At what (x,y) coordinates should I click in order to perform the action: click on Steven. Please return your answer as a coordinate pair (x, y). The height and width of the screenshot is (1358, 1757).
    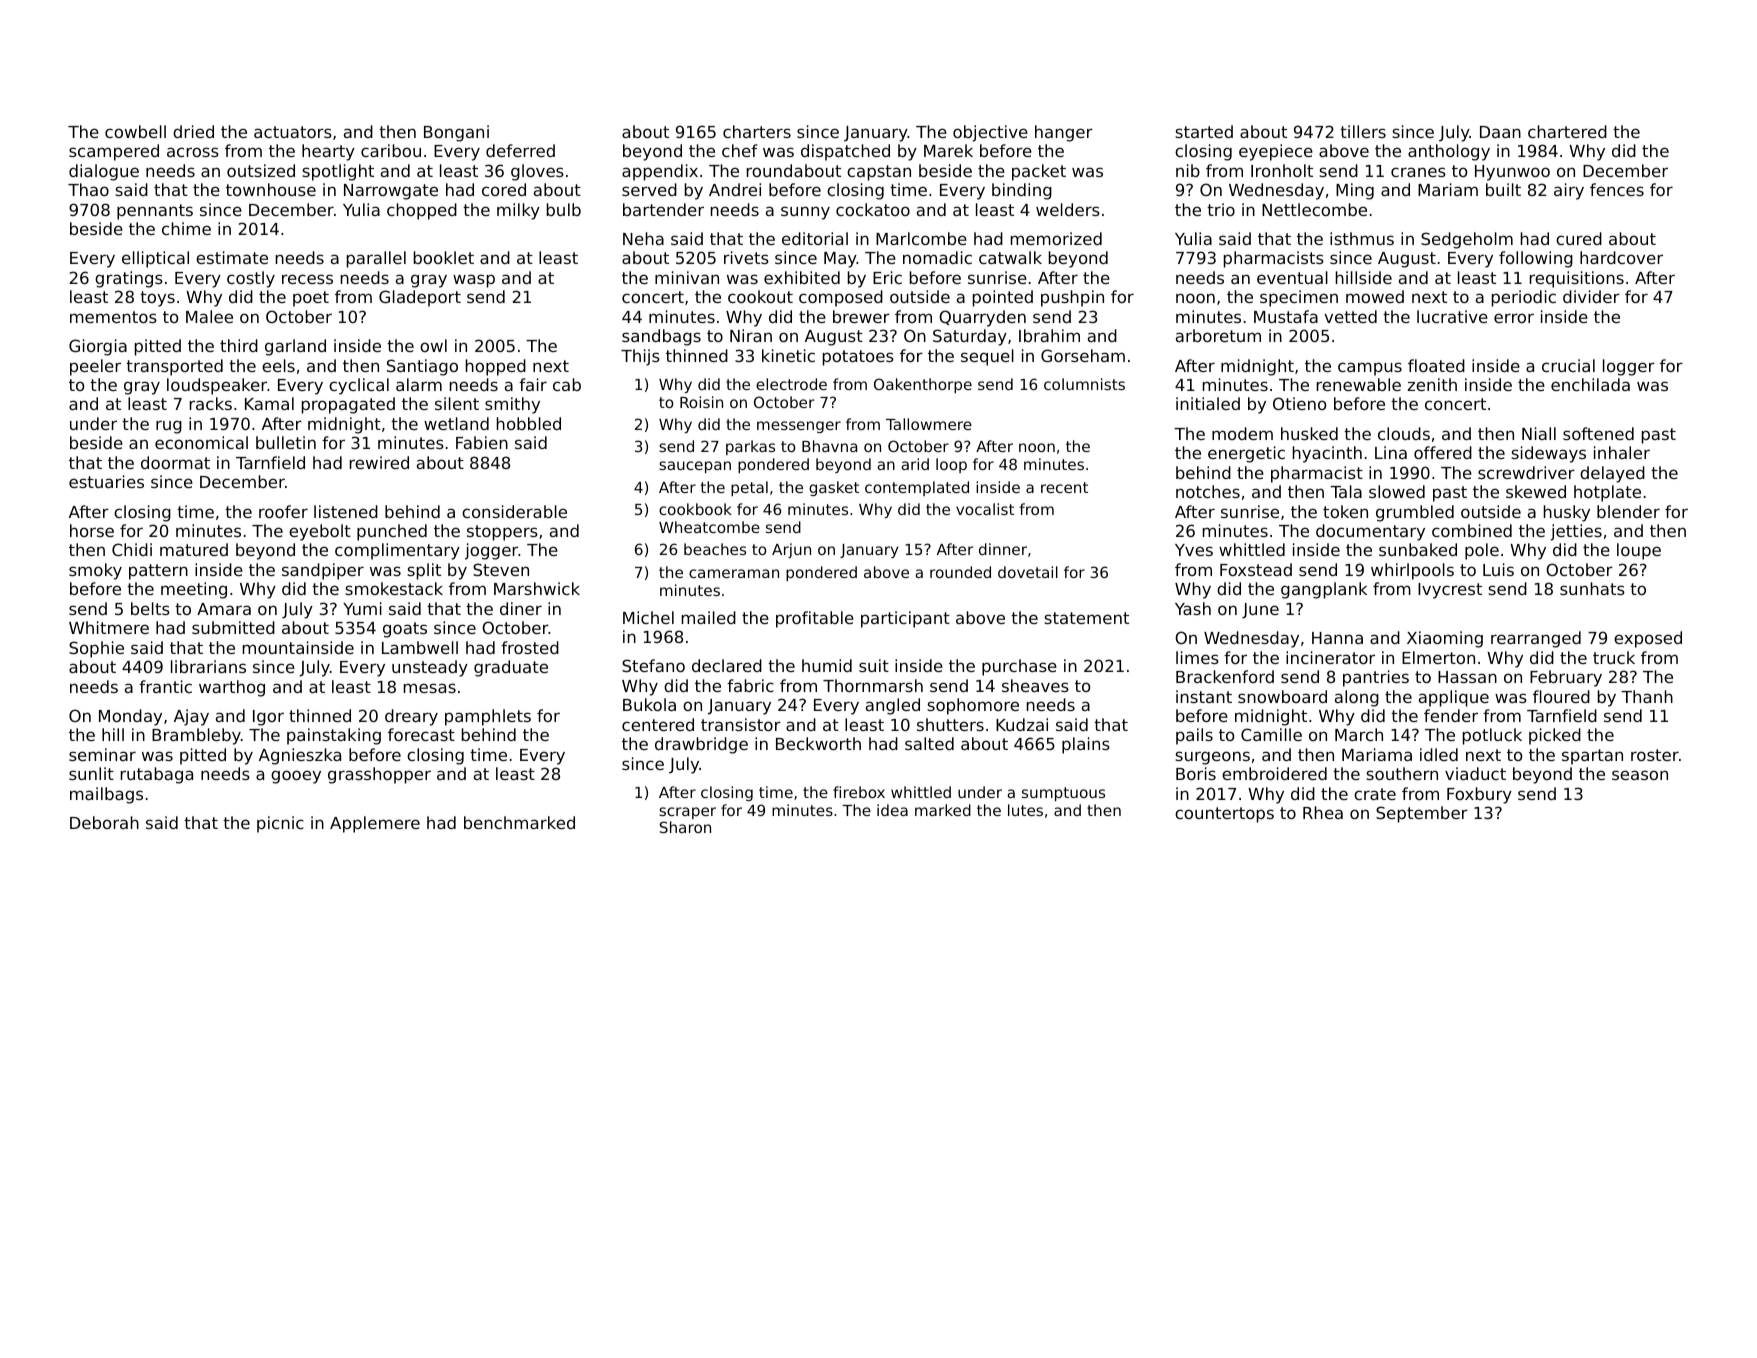
    Looking at the image, I should click on (501, 569).
